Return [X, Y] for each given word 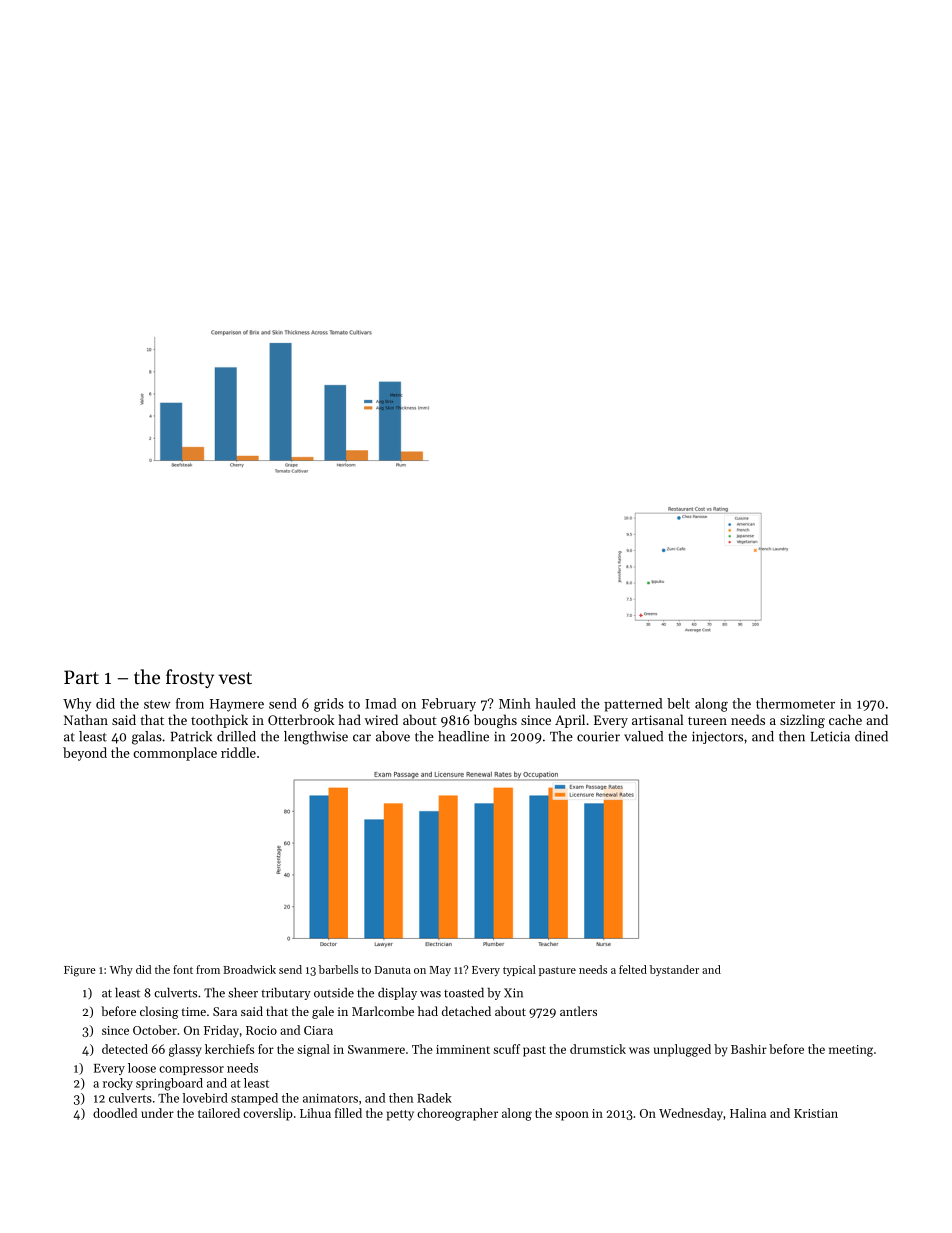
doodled [115, 1113]
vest [235, 678]
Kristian [816, 1113]
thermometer [795, 703]
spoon [572, 1116]
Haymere [237, 705]
